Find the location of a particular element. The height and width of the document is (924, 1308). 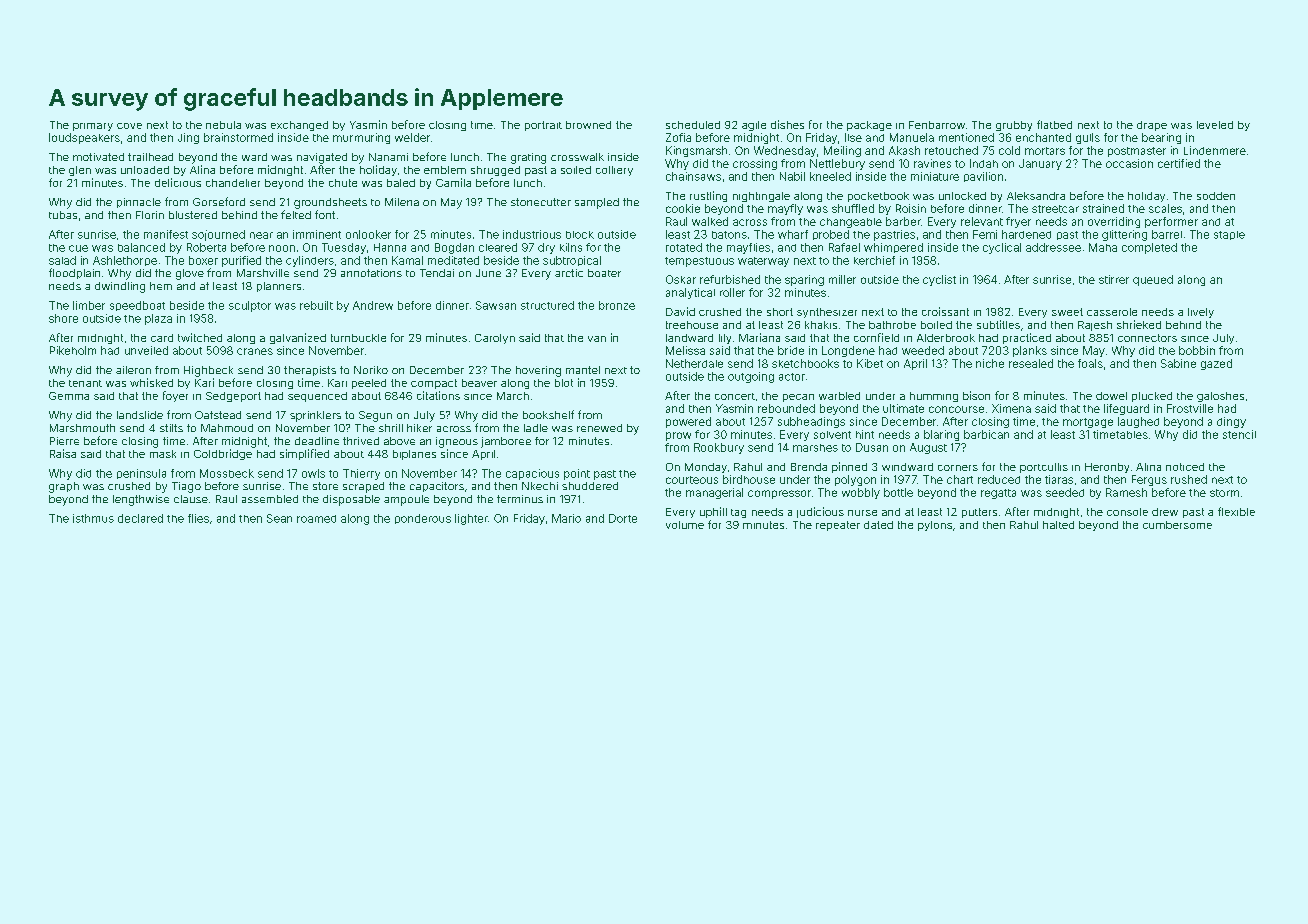

lily is located at coordinates (725, 339).
